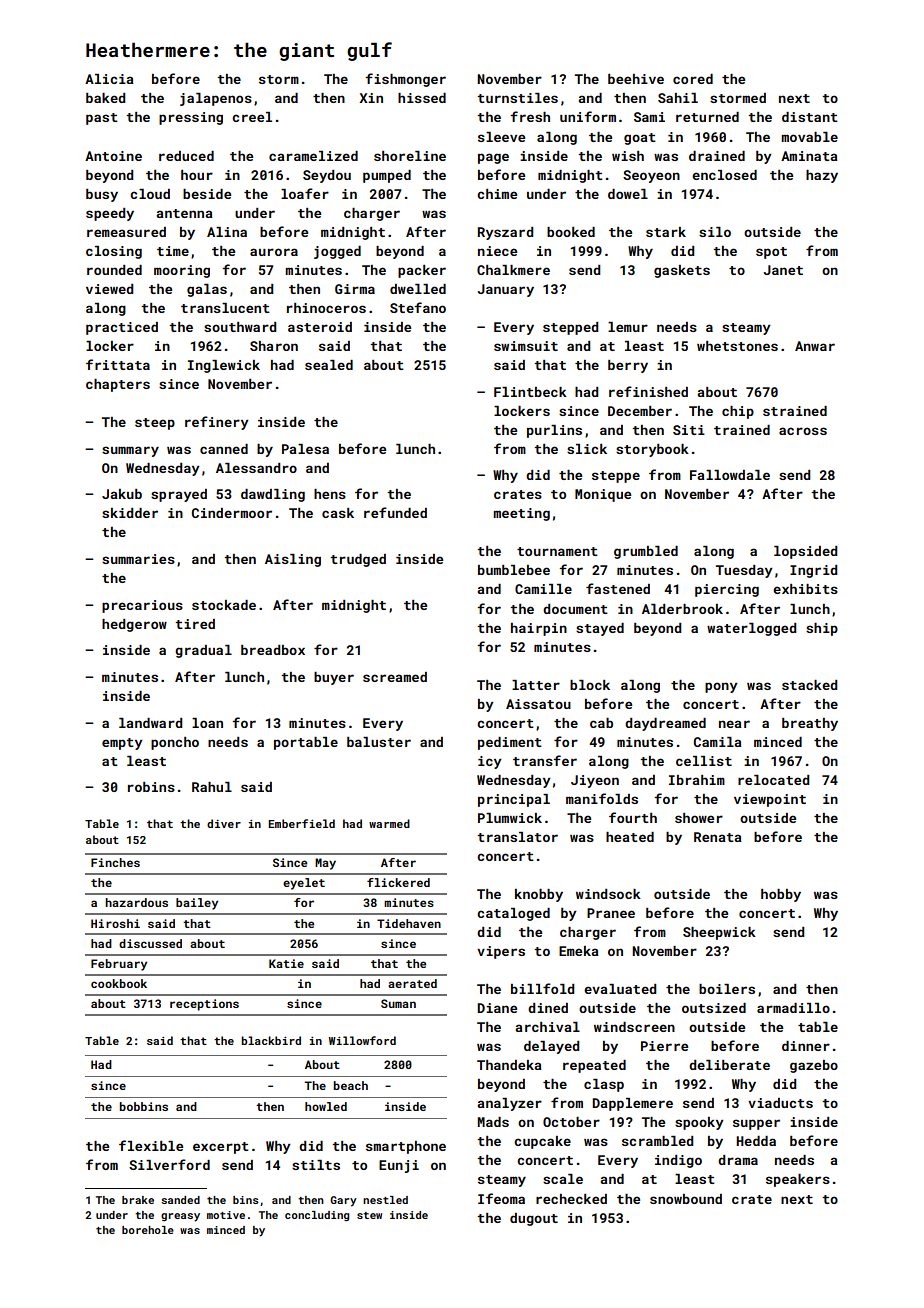 The width and height of the image is (924, 1308). I want to click on stark, so click(666, 232).
